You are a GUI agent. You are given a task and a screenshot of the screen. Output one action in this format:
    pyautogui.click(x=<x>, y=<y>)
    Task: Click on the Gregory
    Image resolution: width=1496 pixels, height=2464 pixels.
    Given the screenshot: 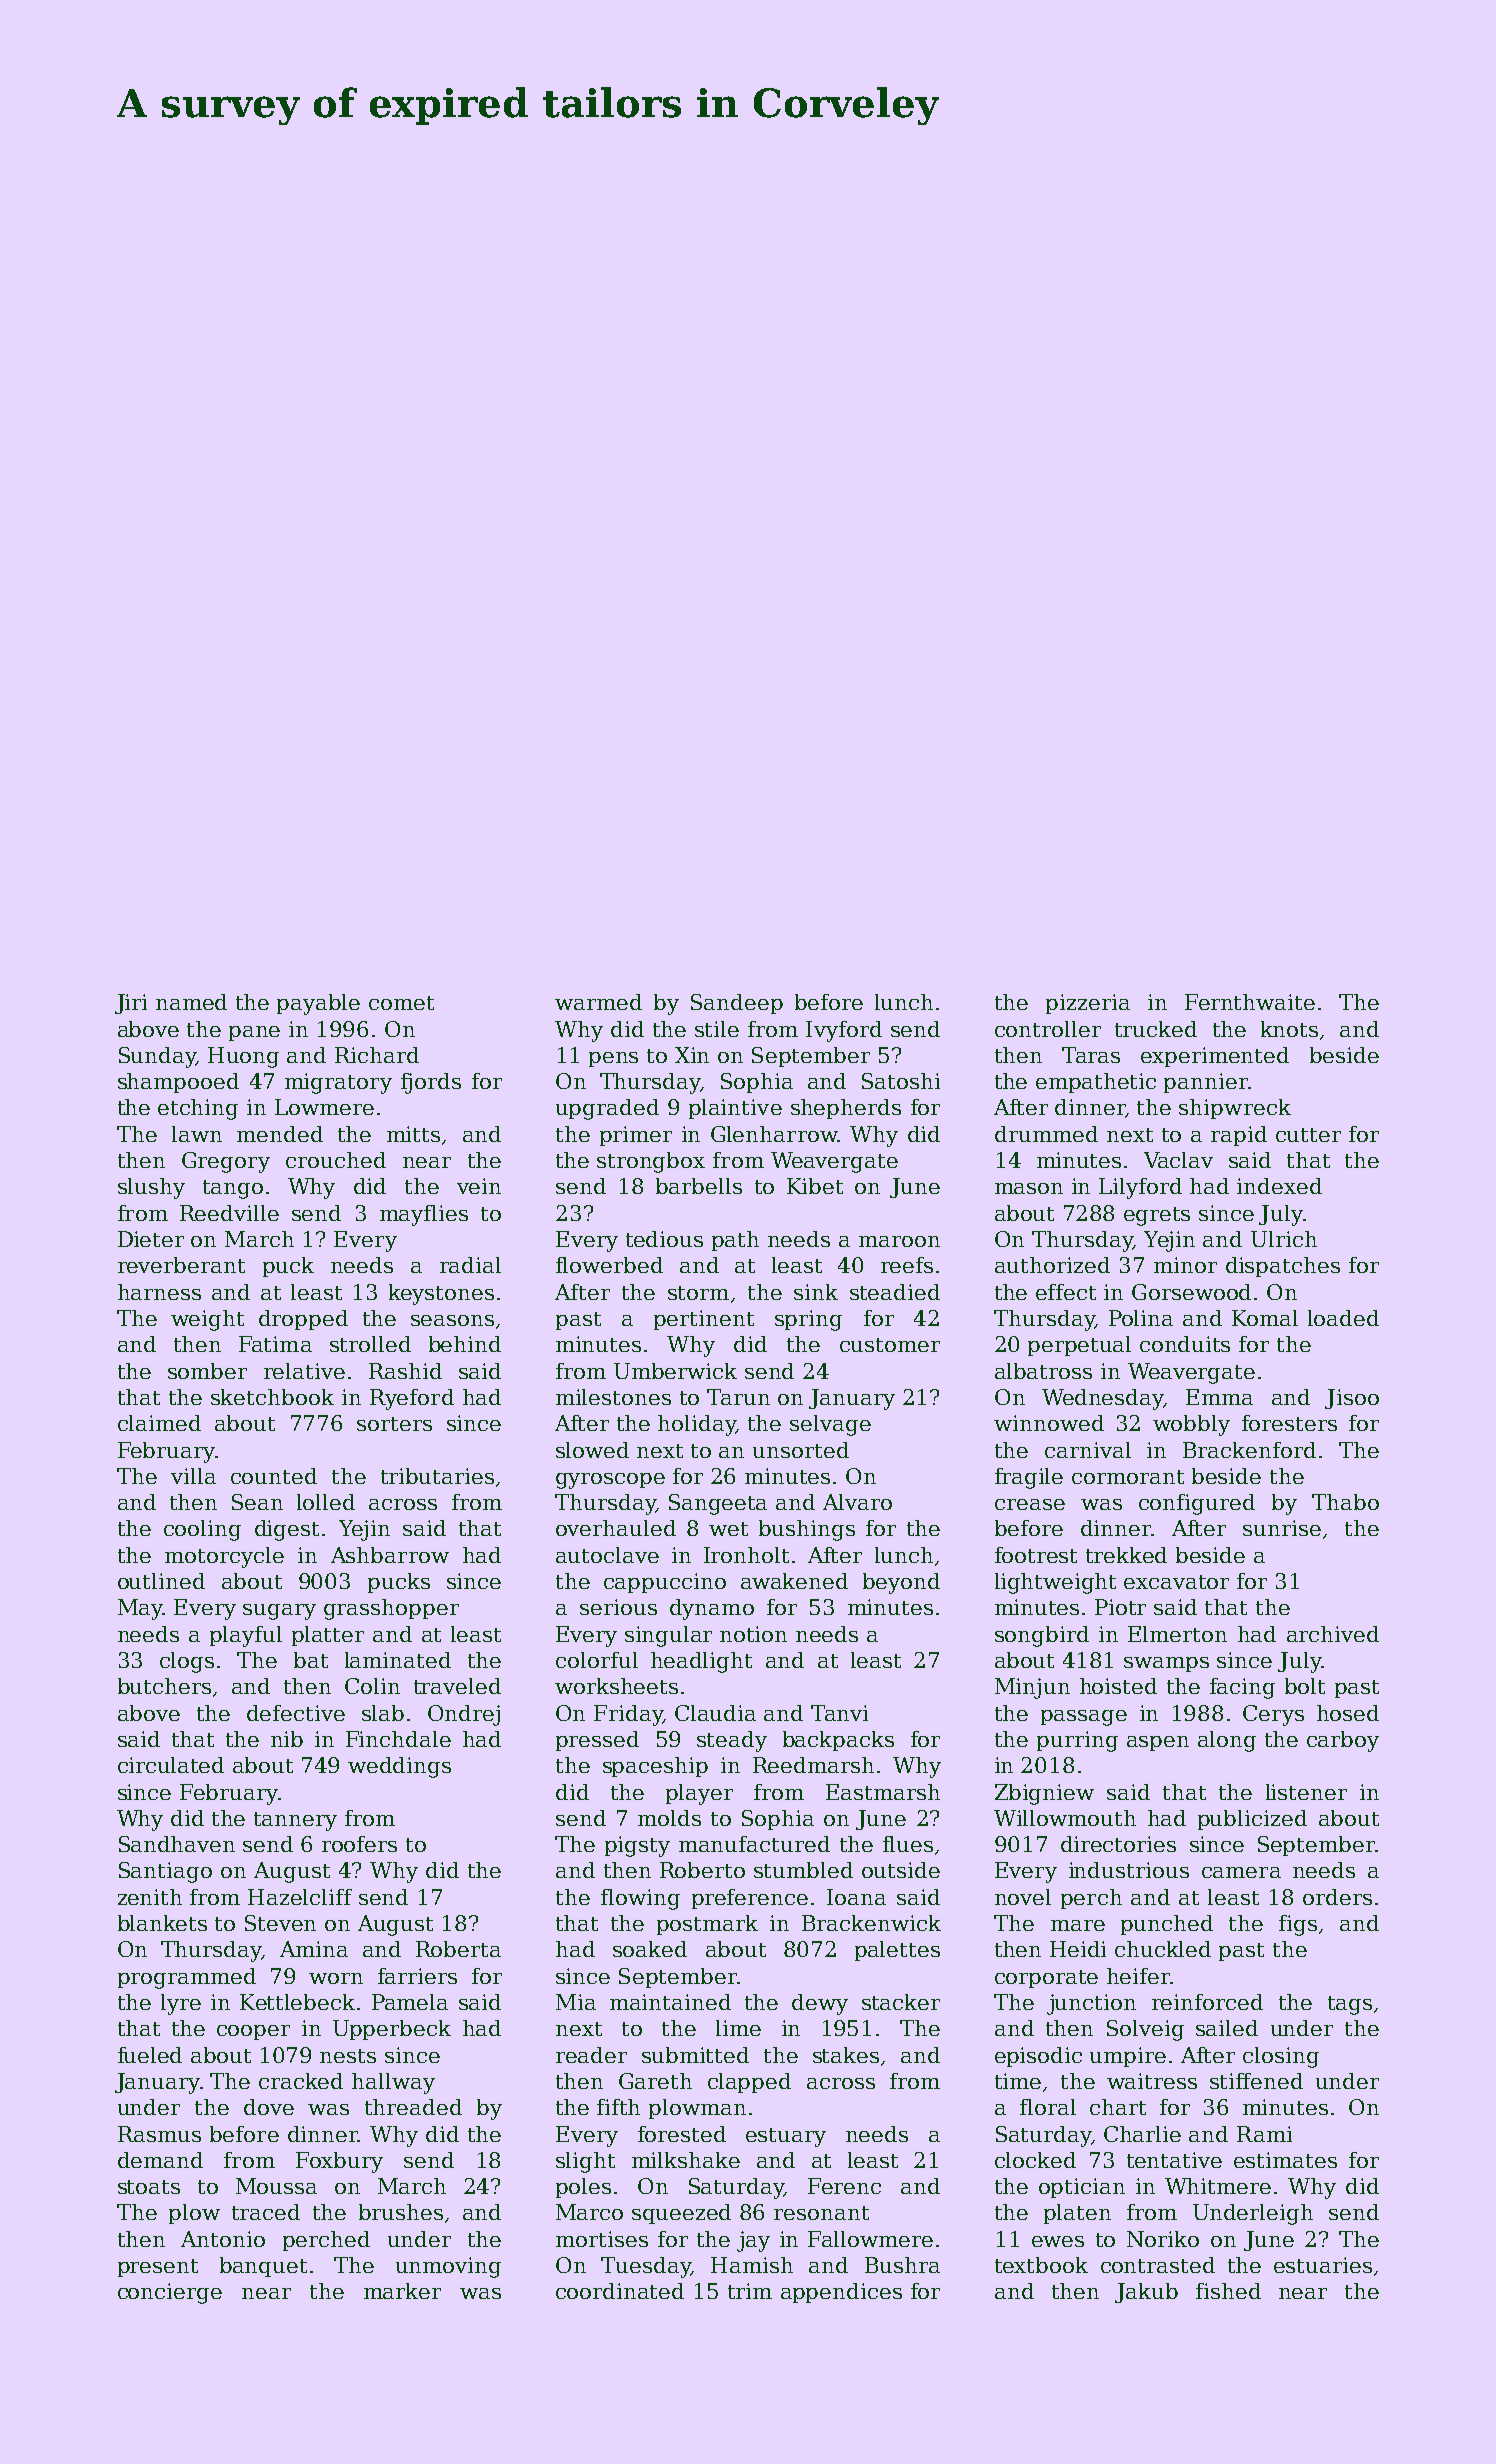 What is the action you would take?
    pyautogui.click(x=226, y=1162)
